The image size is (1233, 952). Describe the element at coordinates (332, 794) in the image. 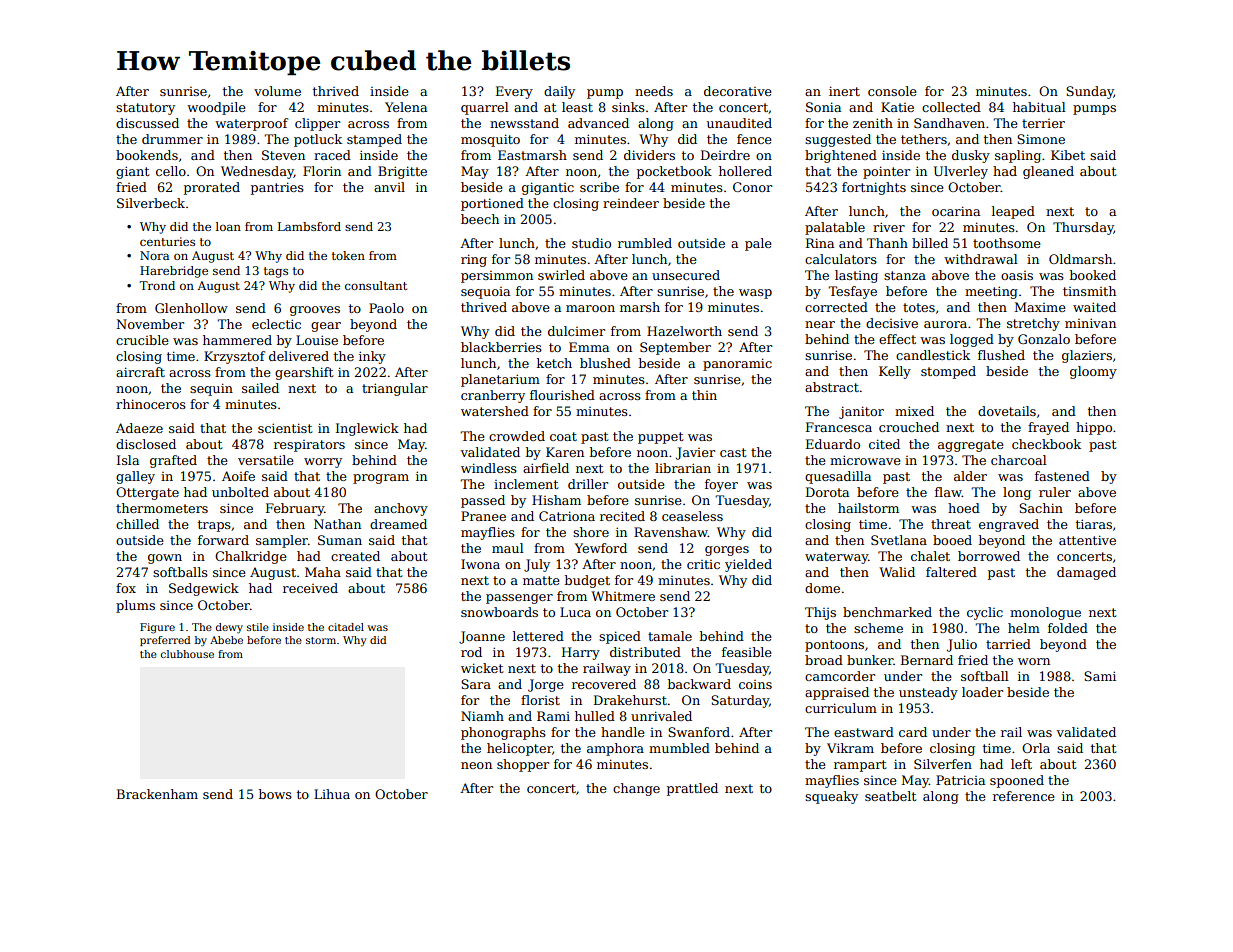

I see `Lihua` at that location.
